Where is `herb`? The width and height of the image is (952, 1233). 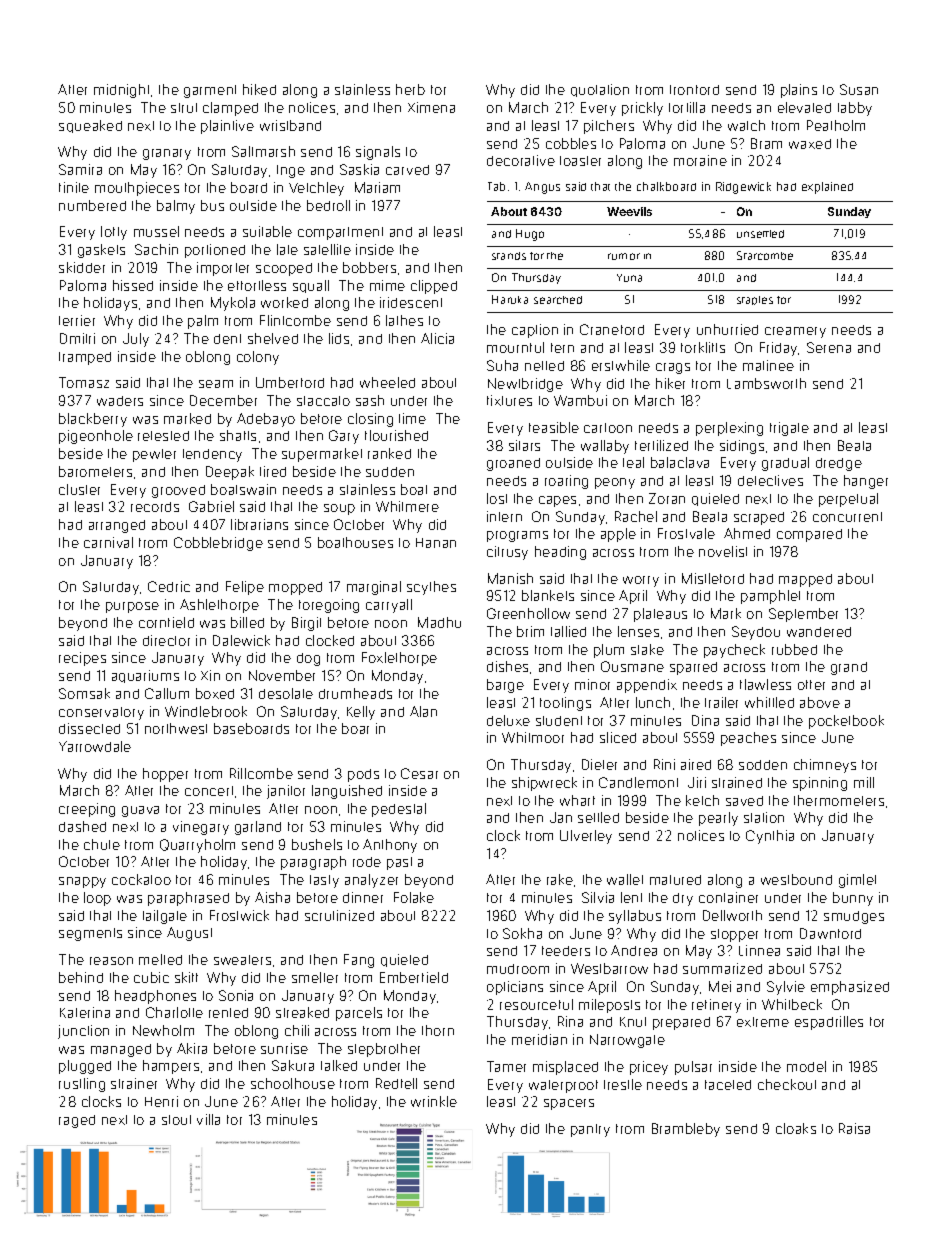
herb is located at coordinates (410, 89).
